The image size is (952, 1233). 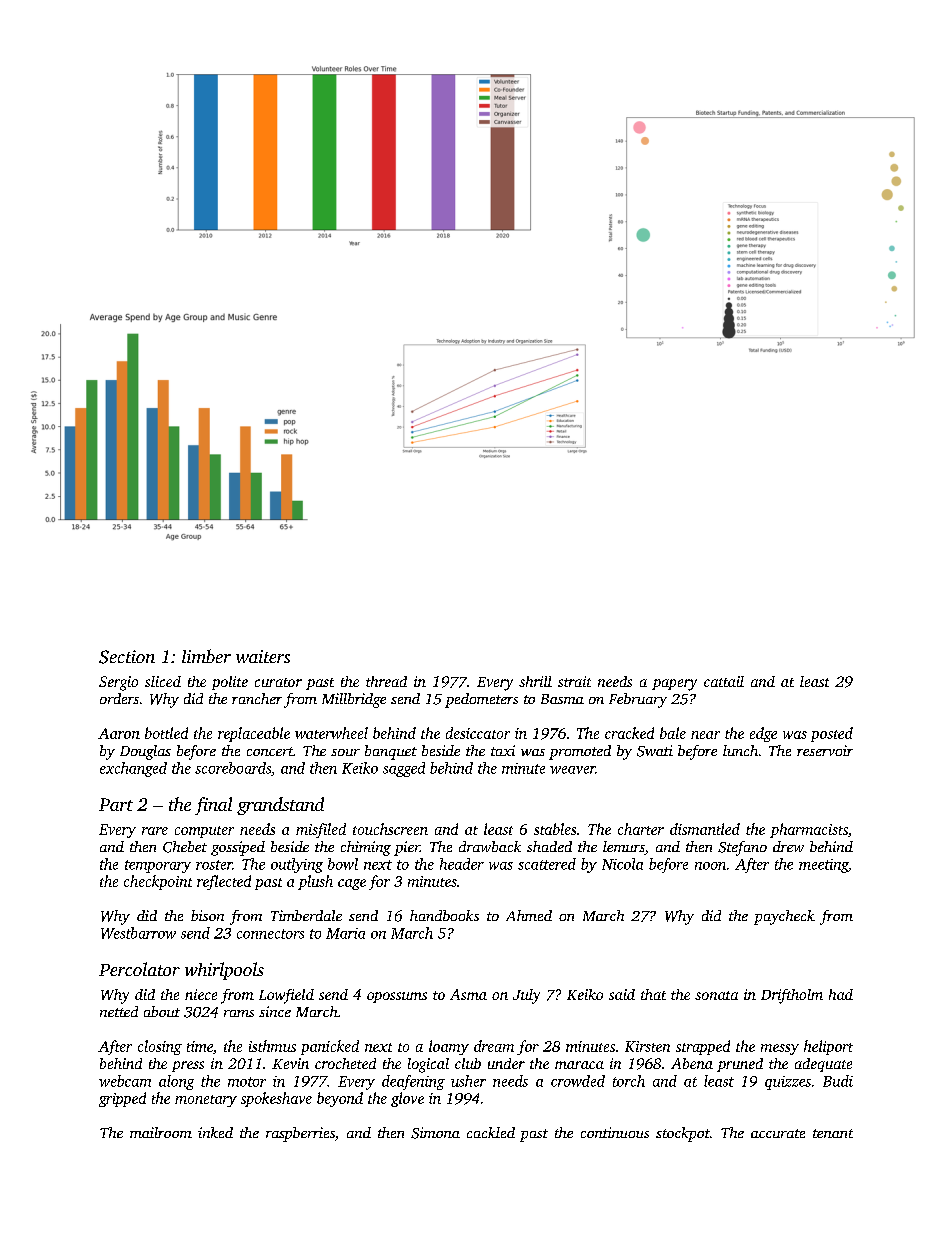 What do you see at coordinates (823, 1065) in the screenshot?
I see `adequate` at bounding box center [823, 1065].
